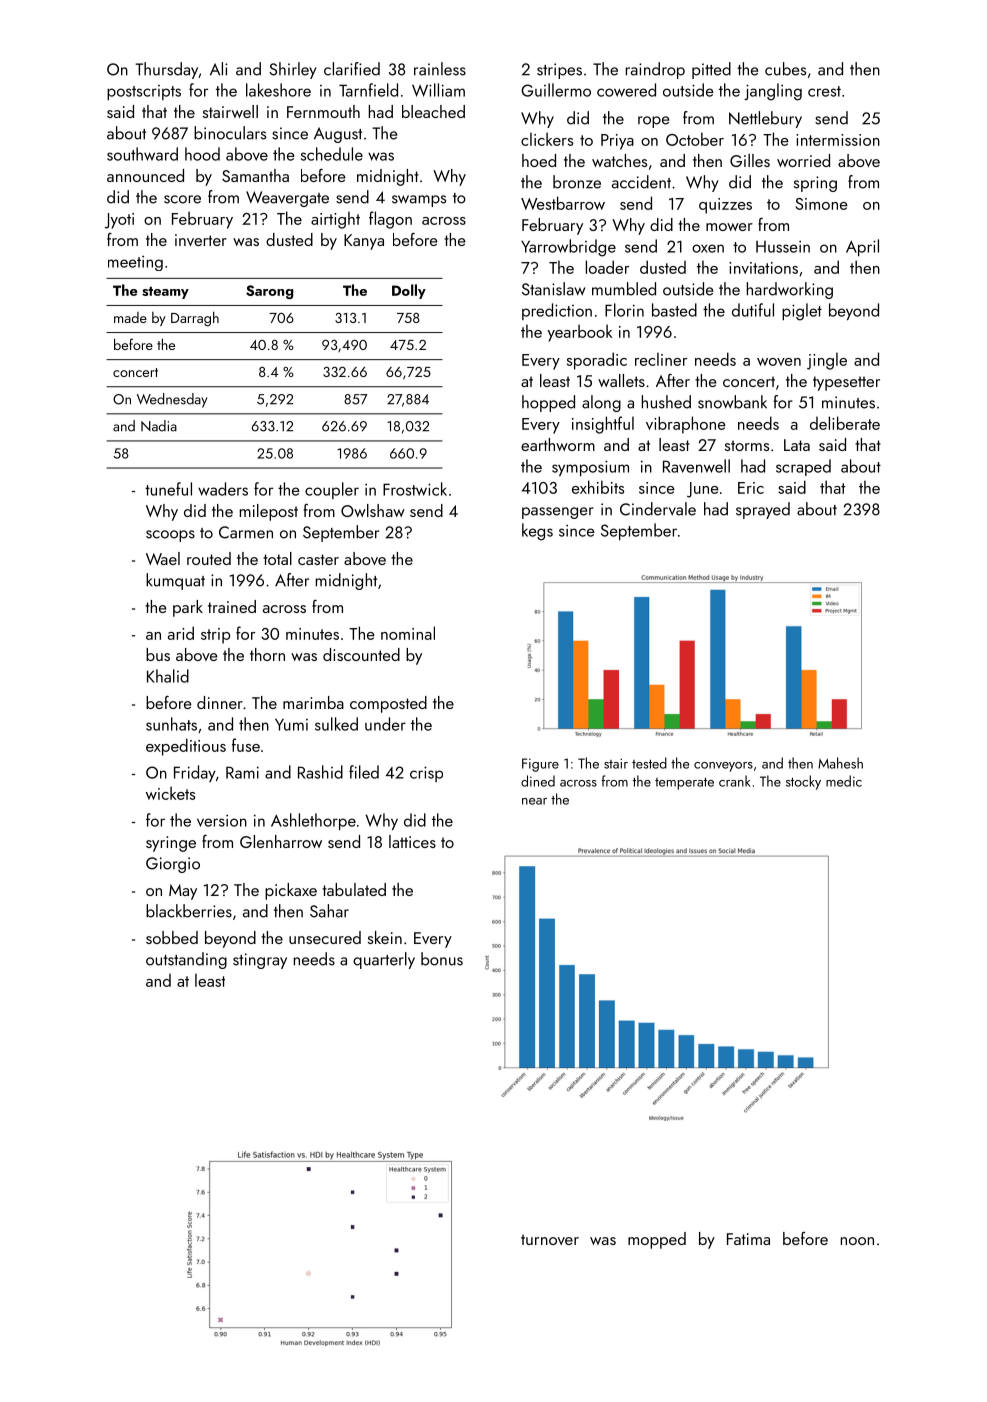 This screenshot has width=987, height=1402. Describe the element at coordinates (186, 960) in the screenshot. I see `outstanding` at that location.
